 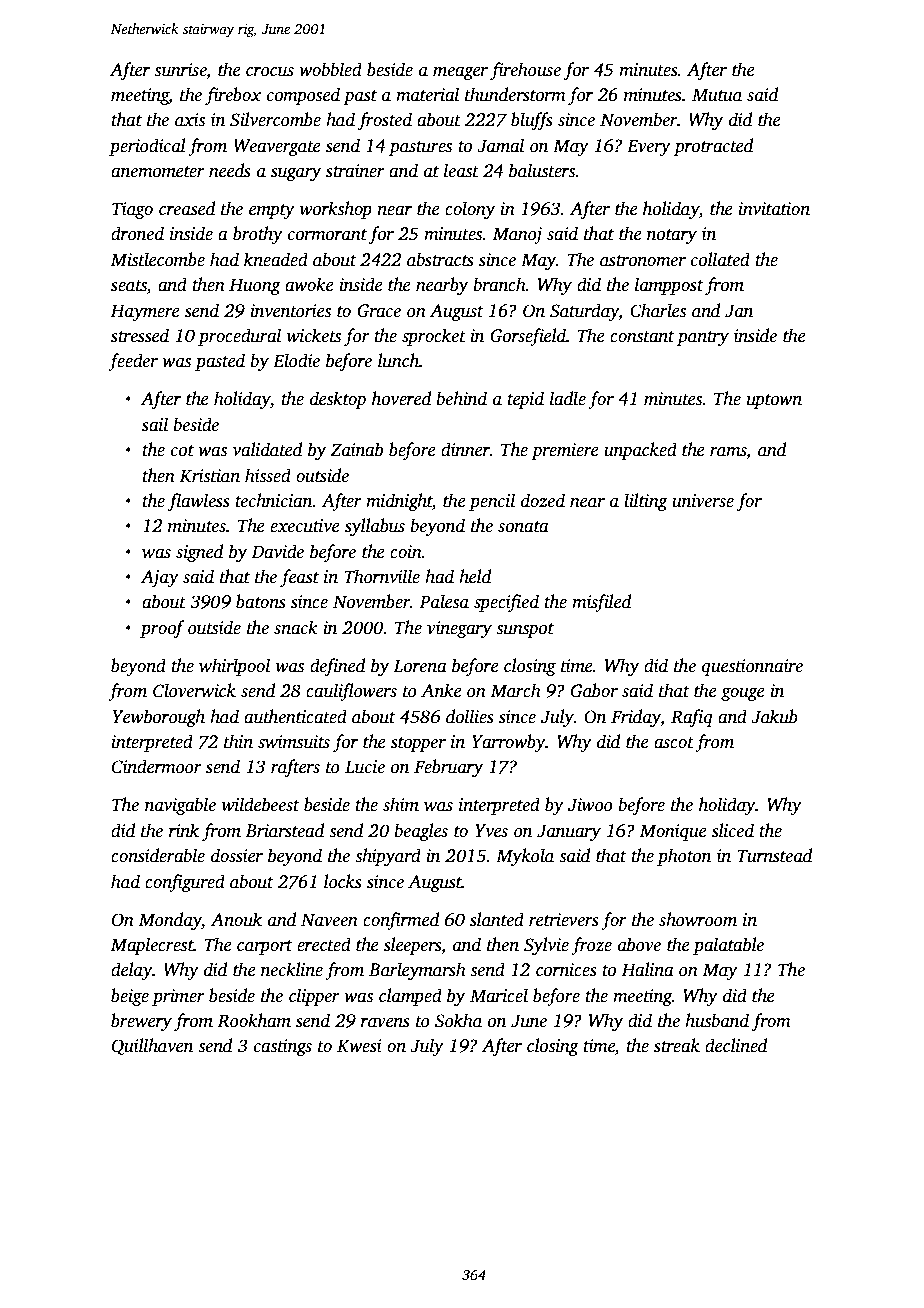 What do you see at coordinates (180, 70) in the screenshot?
I see `sunrise` at bounding box center [180, 70].
